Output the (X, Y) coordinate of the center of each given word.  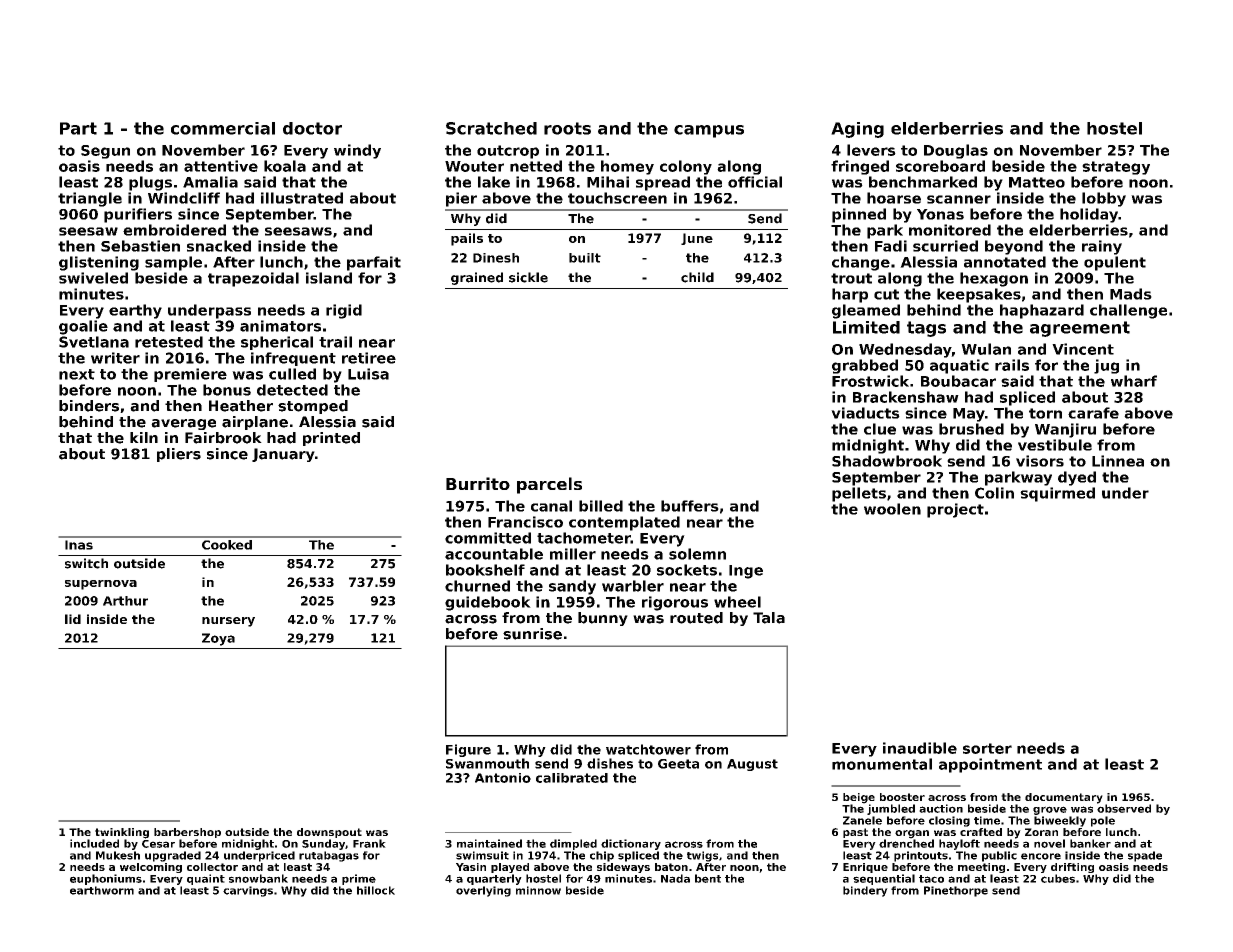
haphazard (1042, 311)
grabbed (865, 366)
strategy (1116, 168)
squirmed (1057, 494)
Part (78, 128)
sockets (687, 570)
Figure (468, 750)
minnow (538, 890)
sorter (987, 748)
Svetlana (94, 342)
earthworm (102, 890)
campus (709, 131)
